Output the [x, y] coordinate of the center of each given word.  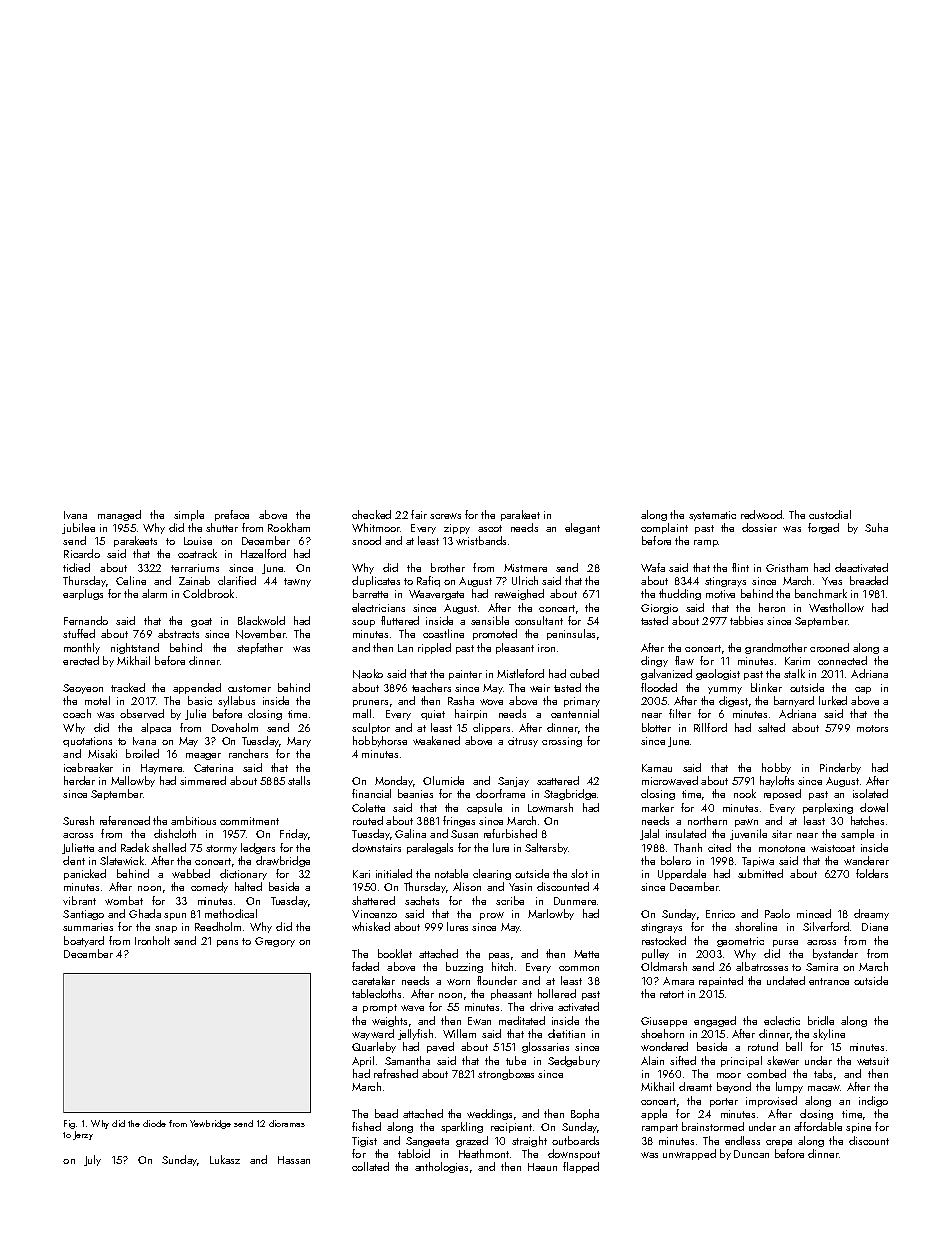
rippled [434, 648]
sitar [782, 834]
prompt [380, 1008]
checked [371, 514]
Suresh [78, 820]
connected [842, 660]
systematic [712, 516]
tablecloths [376, 993]
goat [201, 622]
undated [786, 980]
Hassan [294, 1160]
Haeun [542, 1167]
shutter [222, 527]
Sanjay [513, 782]
